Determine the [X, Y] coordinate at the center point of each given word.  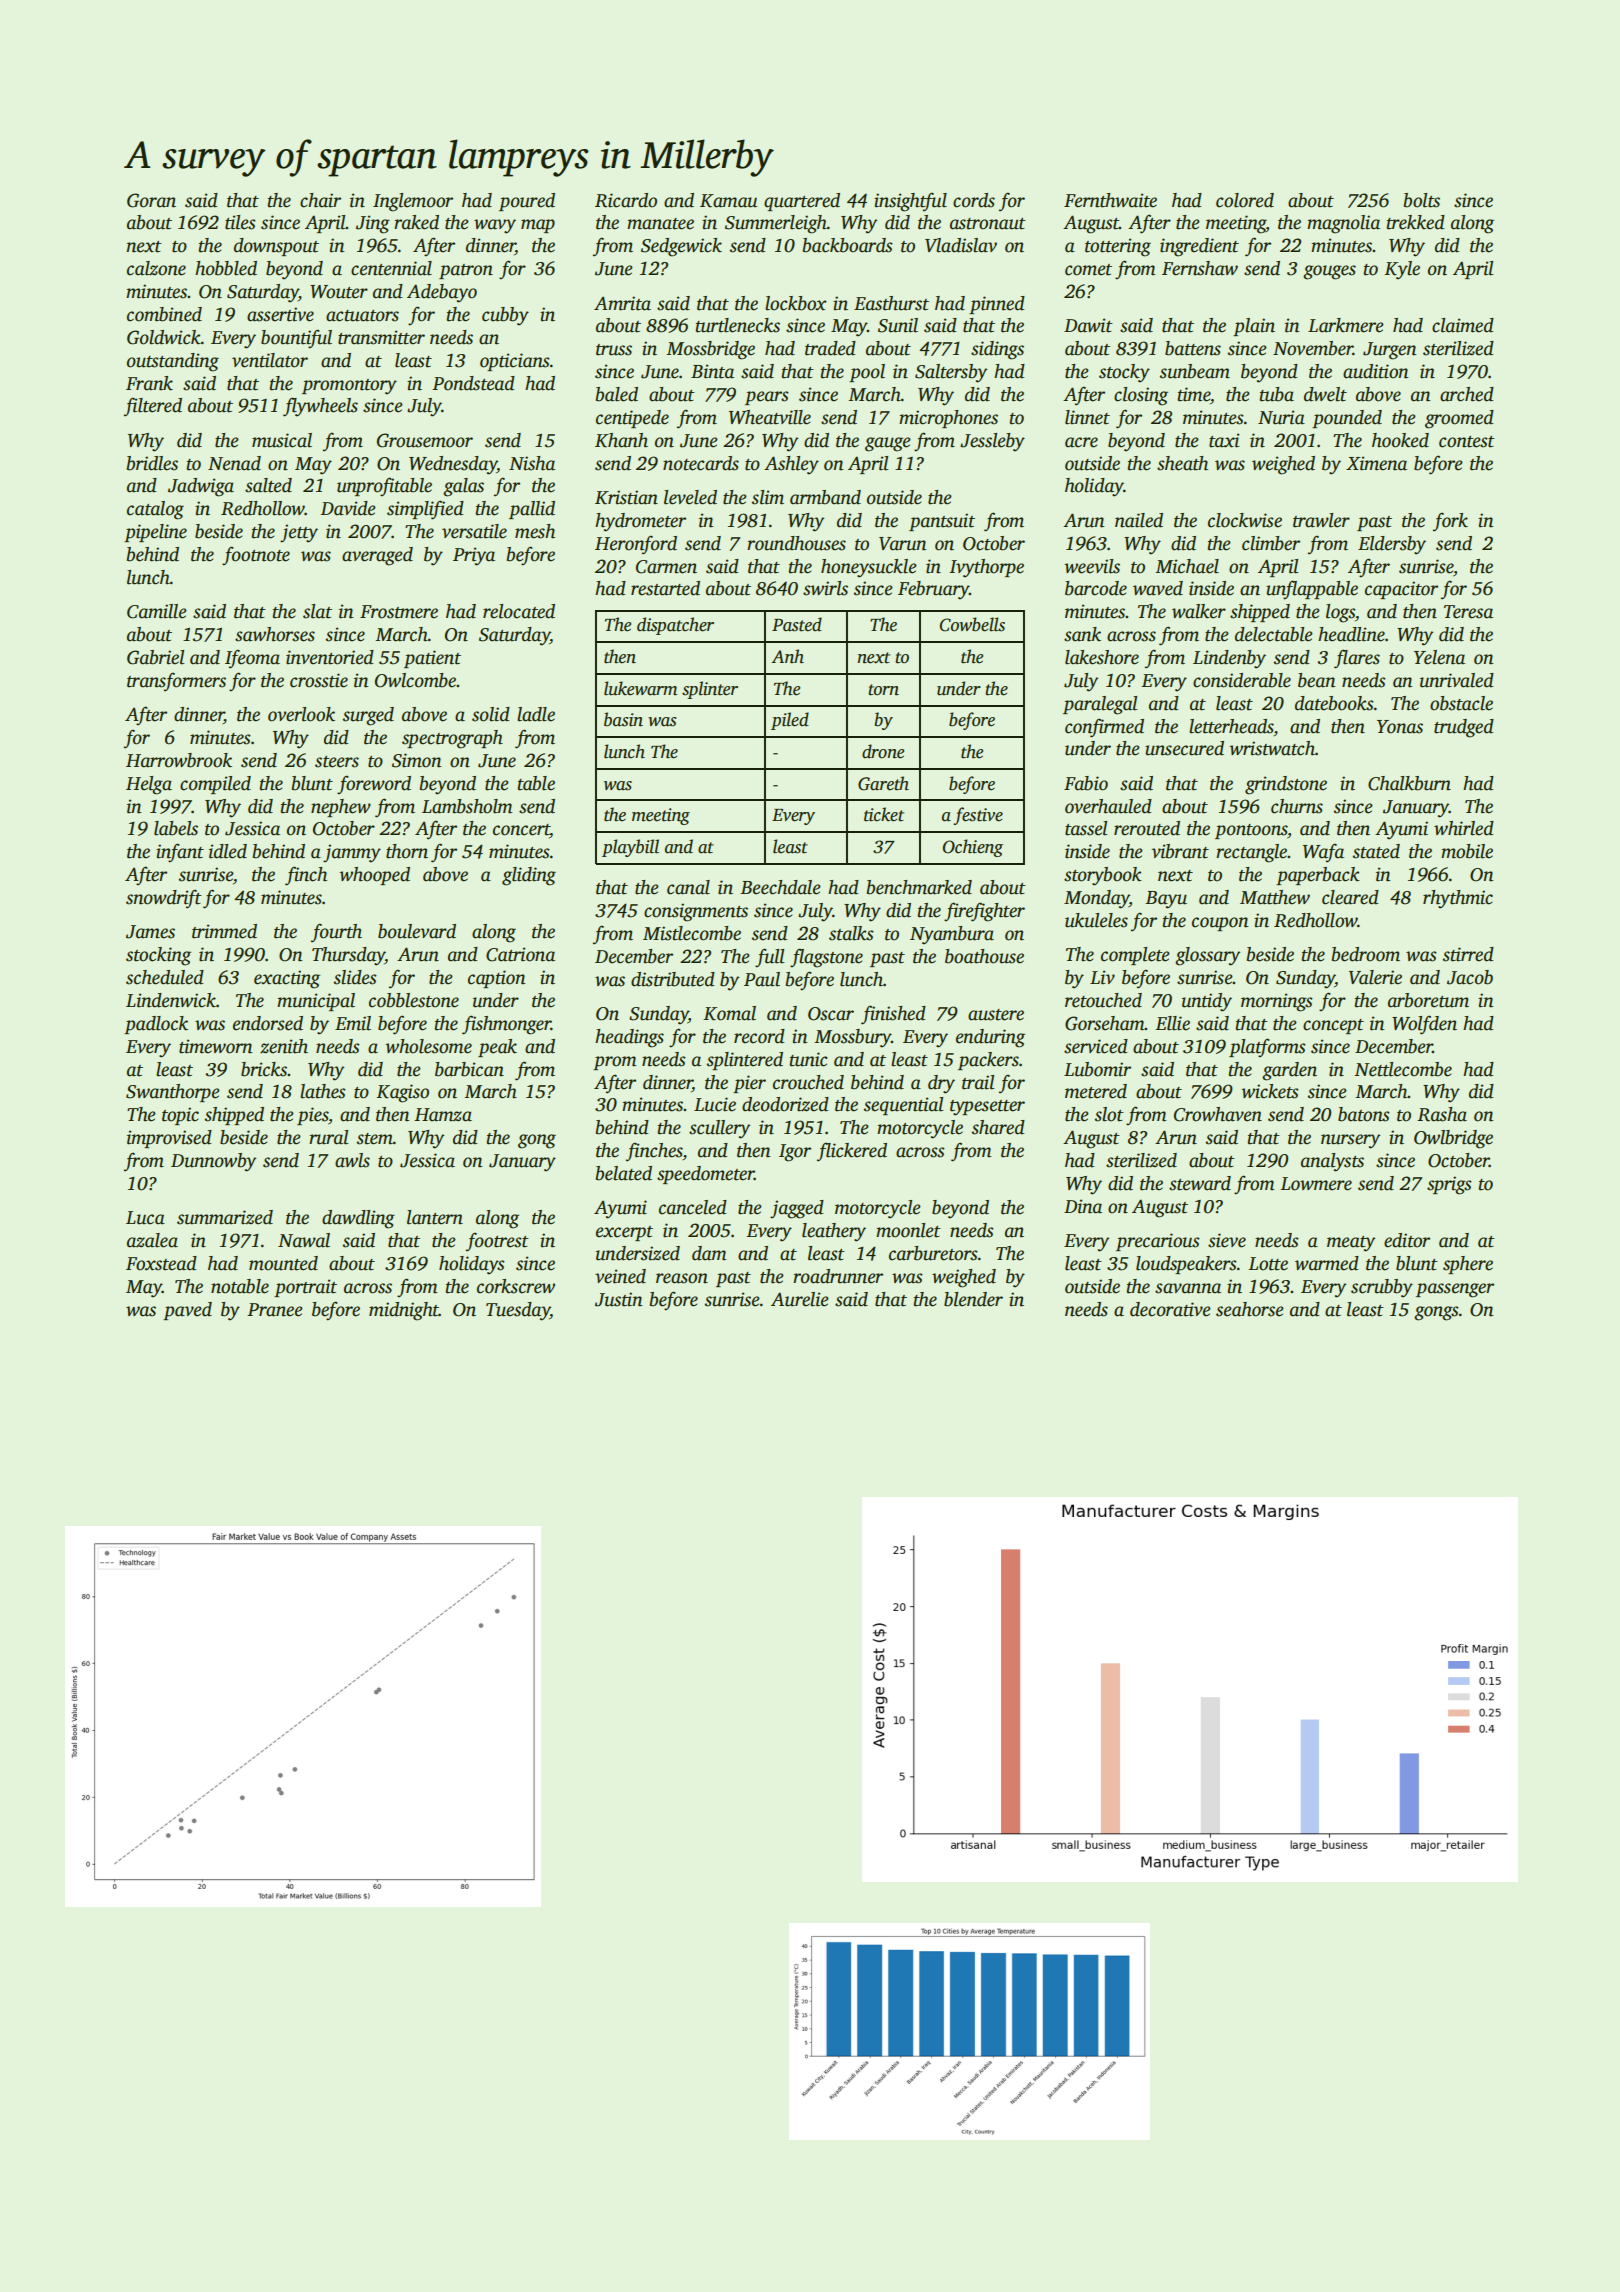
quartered [802, 202]
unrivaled [1457, 680]
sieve [1227, 1240]
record [759, 1036]
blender [973, 1299]
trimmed [224, 931]
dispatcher [675, 626]
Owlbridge [1453, 1139]
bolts [1422, 200]
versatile [474, 531]
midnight [404, 1311]
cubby [505, 316]
